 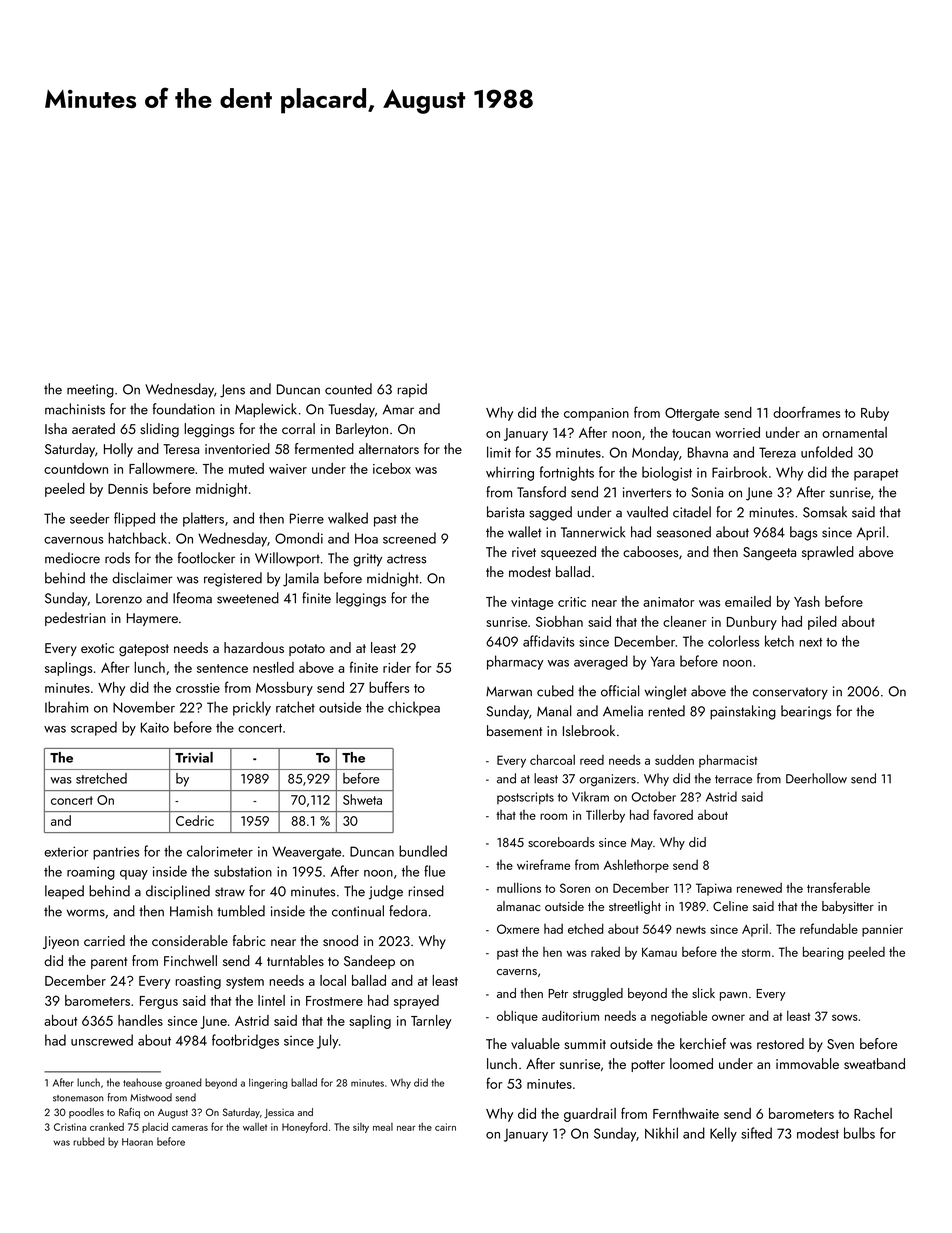 I want to click on prickly, so click(x=252, y=708).
